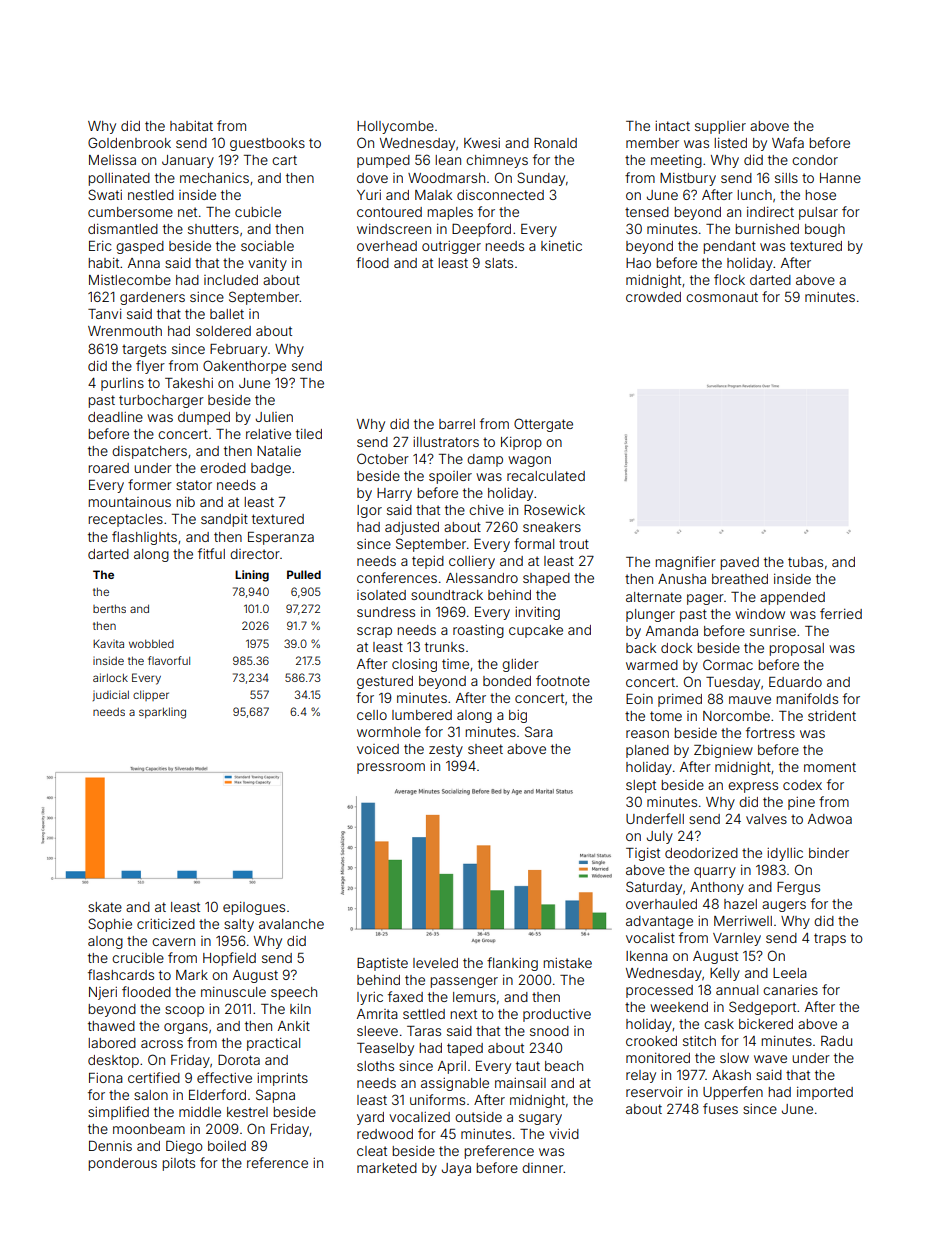 This screenshot has height=1233, width=952. Describe the element at coordinates (254, 908) in the screenshot. I see `epilogues` at that location.
